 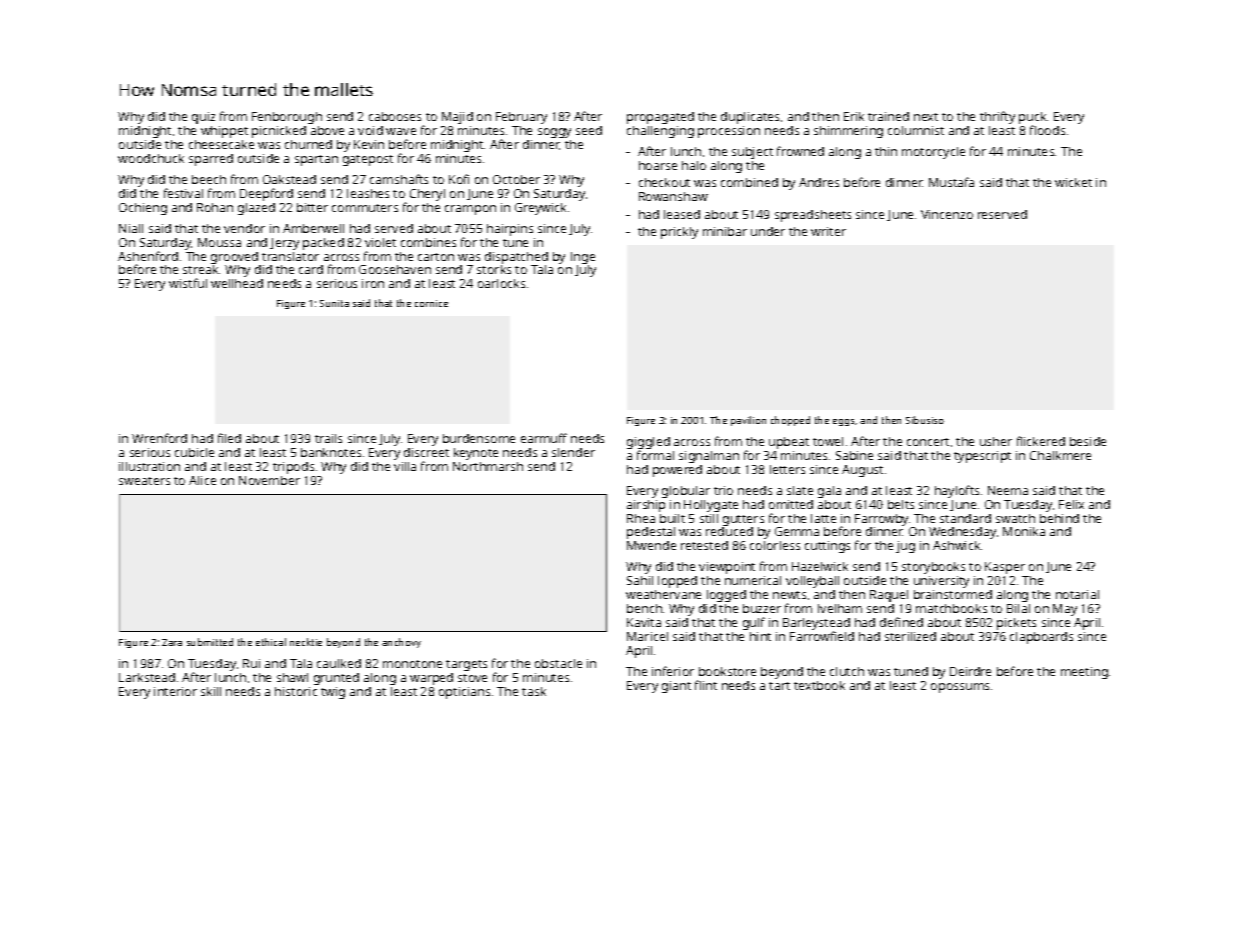 What do you see at coordinates (828, 441) in the screenshot?
I see `towel` at bounding box center [828, 441].
